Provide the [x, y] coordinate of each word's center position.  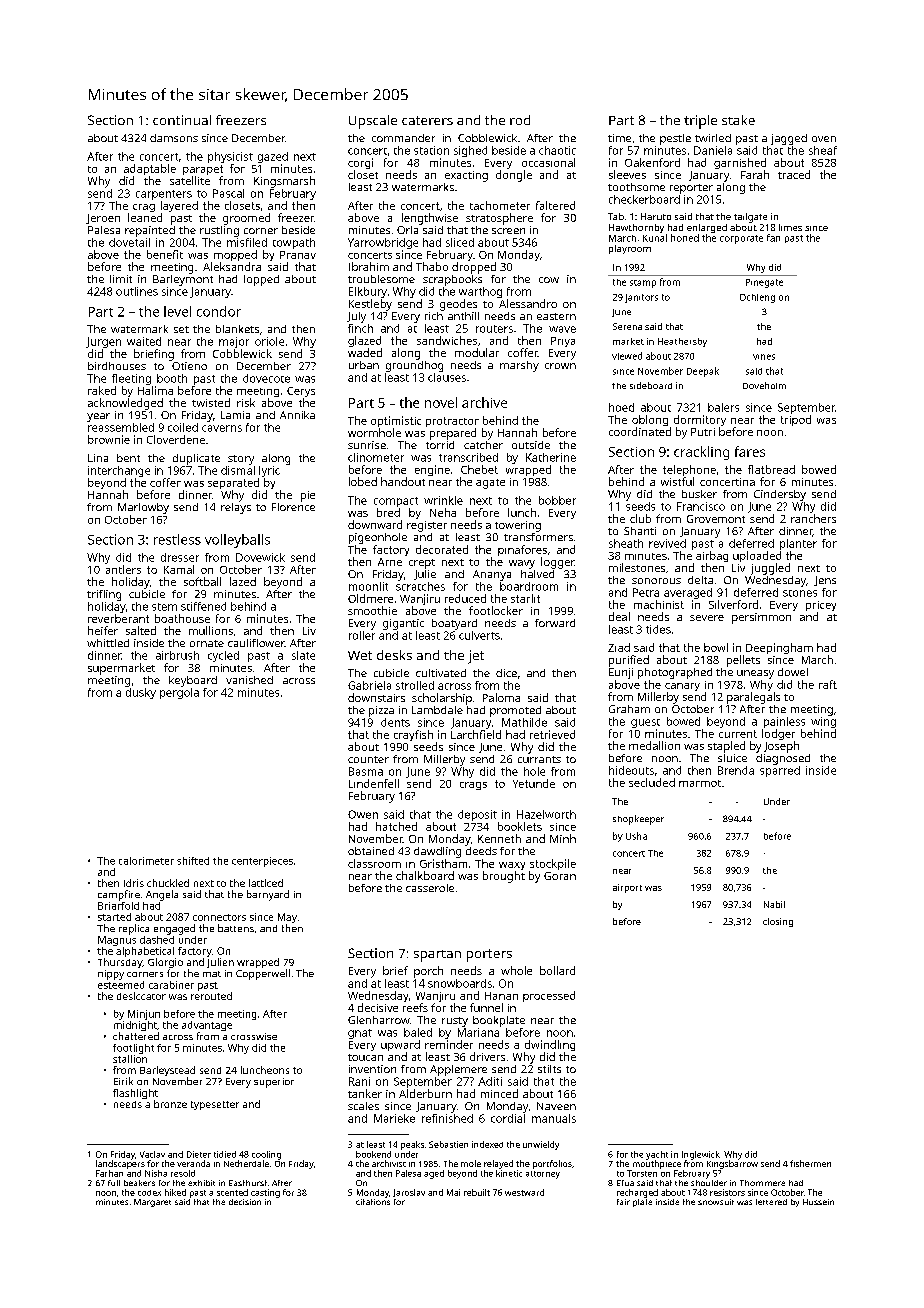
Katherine [551, 457]
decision [245, 1202]
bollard [557, 970]
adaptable [150, 169]
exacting [466, 176]
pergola [179, 693]
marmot [700, 783]
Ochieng [757, 298]
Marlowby [143, 508]
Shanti [640, 531]
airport [627, 888]
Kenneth [499, 838]
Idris [134, 883]
